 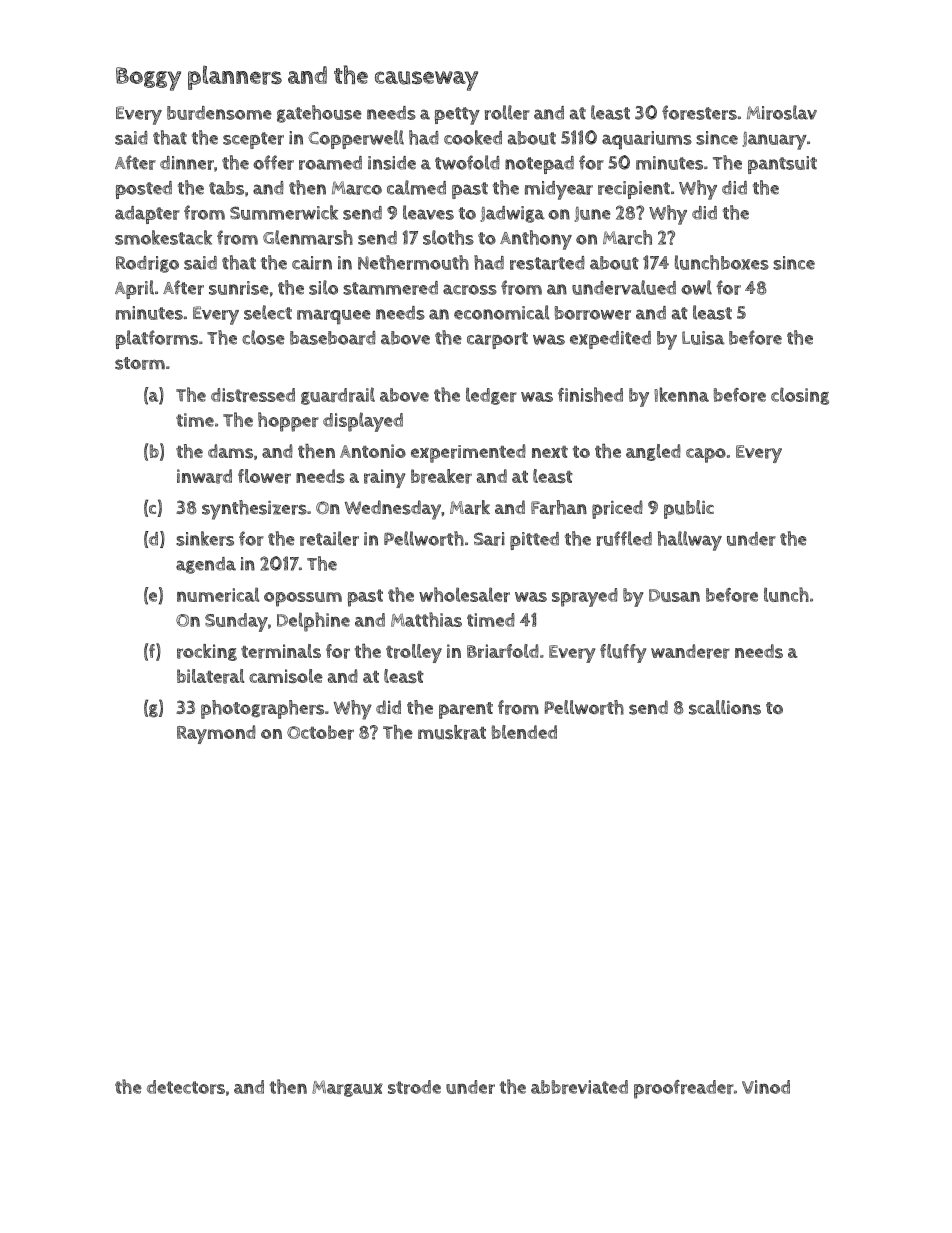 What do you see at coordinates (216, 734) in the screenshot?
I see `Raymond` at bounding box center [216, 734].
